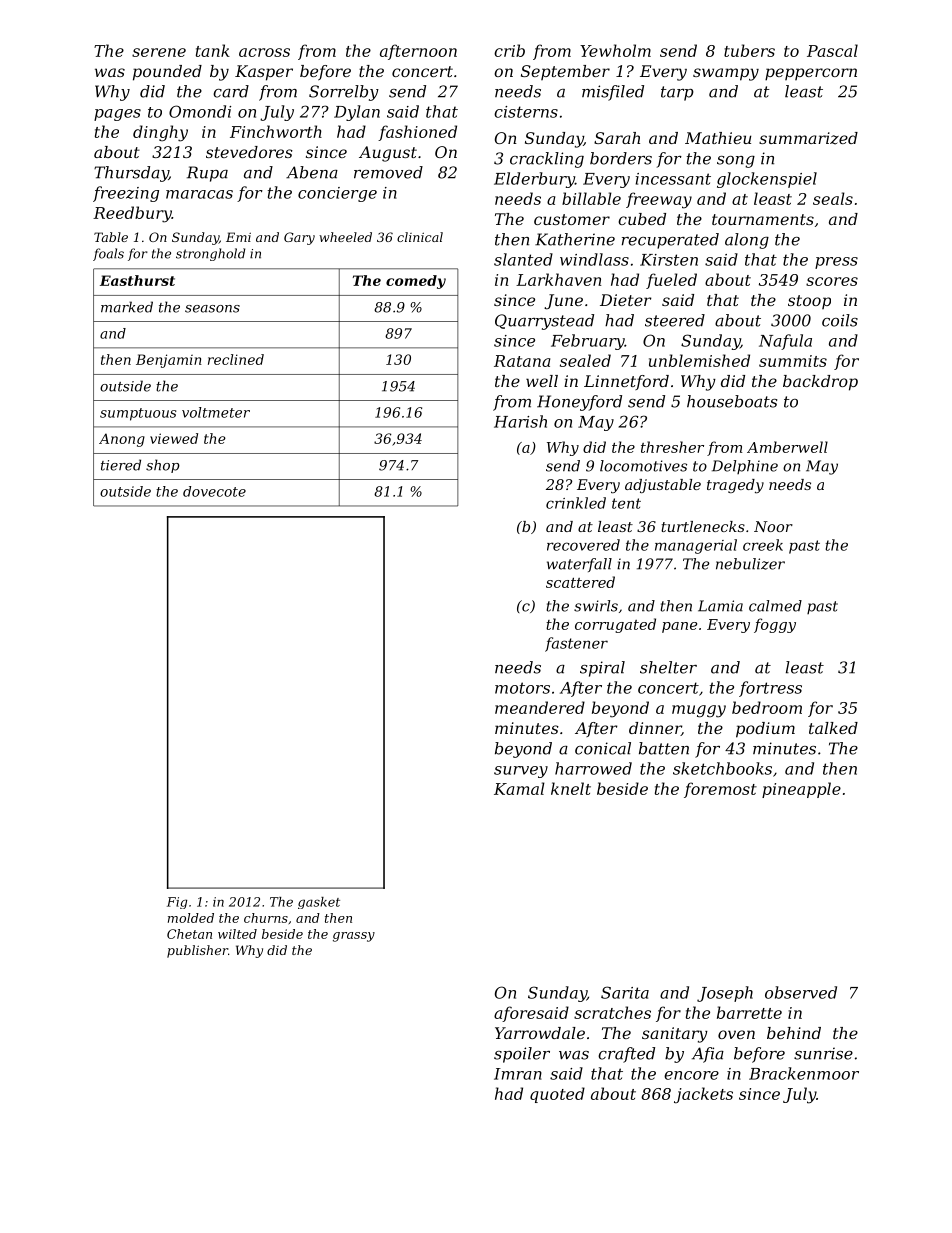 Image resolution: width=952 pixels, height=1233 pixels. Describe the element at coordinates (832, 50) in the screenshot. I see `Pascal` at that location.
